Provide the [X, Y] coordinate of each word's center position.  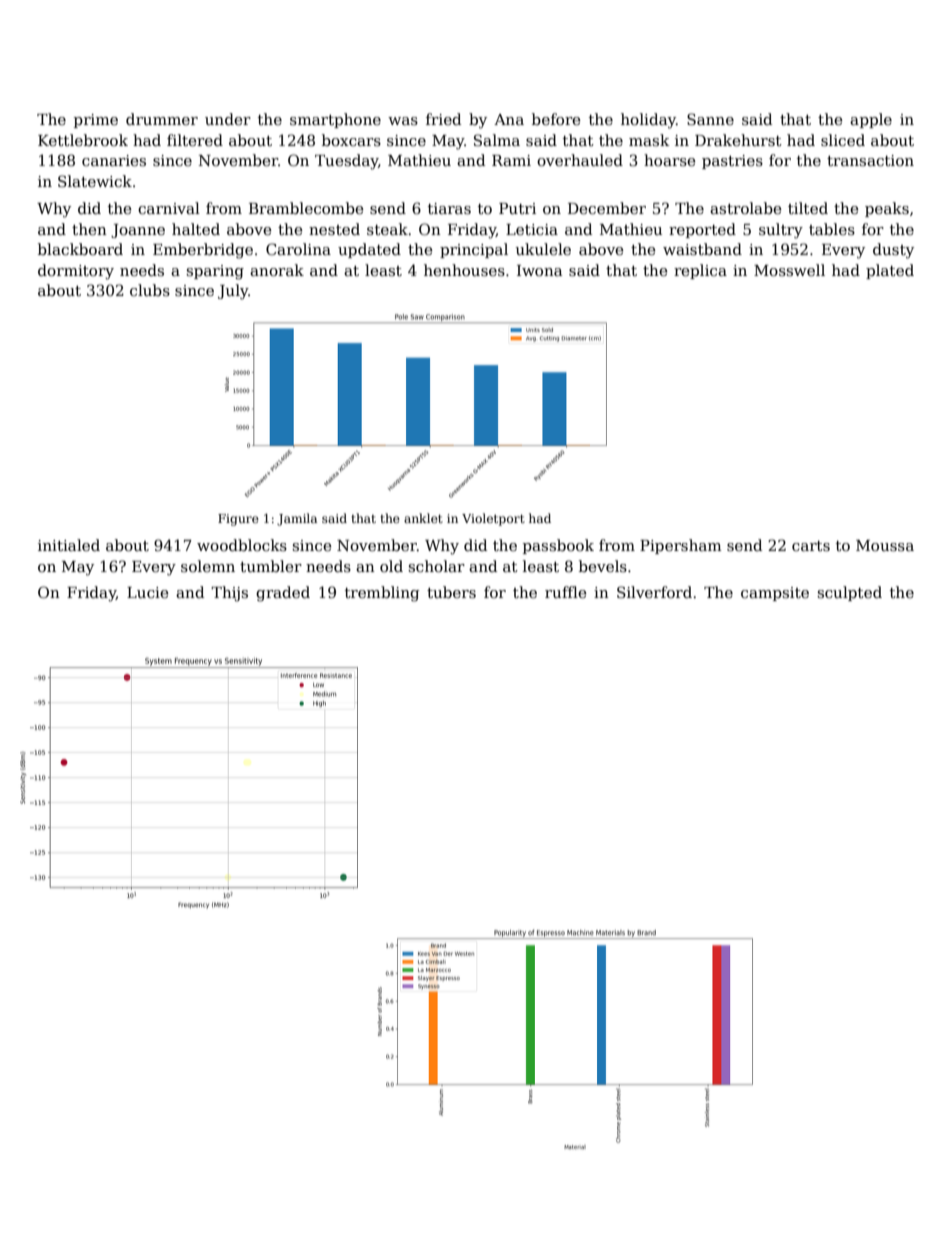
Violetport [493, 519]
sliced [843, 140]
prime [96, 121]
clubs [150, 290]
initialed [69, 545]
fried [443, 119]
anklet [423, 518]
